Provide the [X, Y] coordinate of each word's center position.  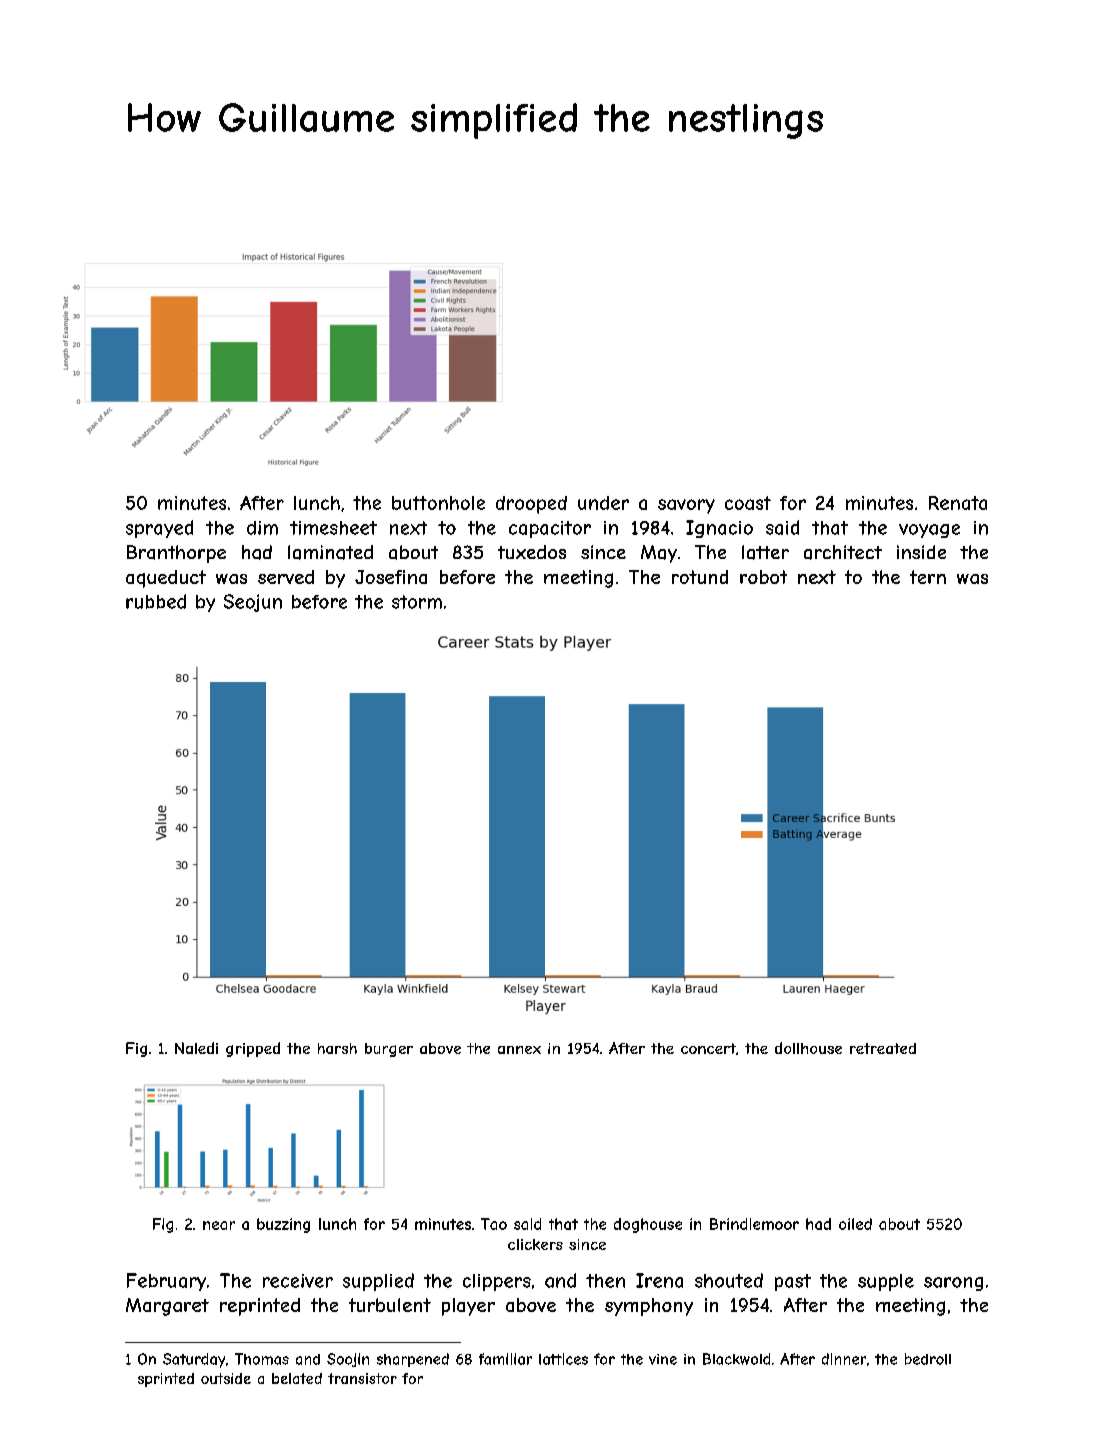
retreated [883, 1048]
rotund [700, 577]
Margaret [167, 1307]
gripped [253, 1049]
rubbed [156, 601]
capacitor [550, 529]
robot [763, 577]
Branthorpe [176, 554]
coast [748, 503]
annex [519, 1050]
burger [389, 1050]
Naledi [196, 1048]
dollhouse [808, 1048]
